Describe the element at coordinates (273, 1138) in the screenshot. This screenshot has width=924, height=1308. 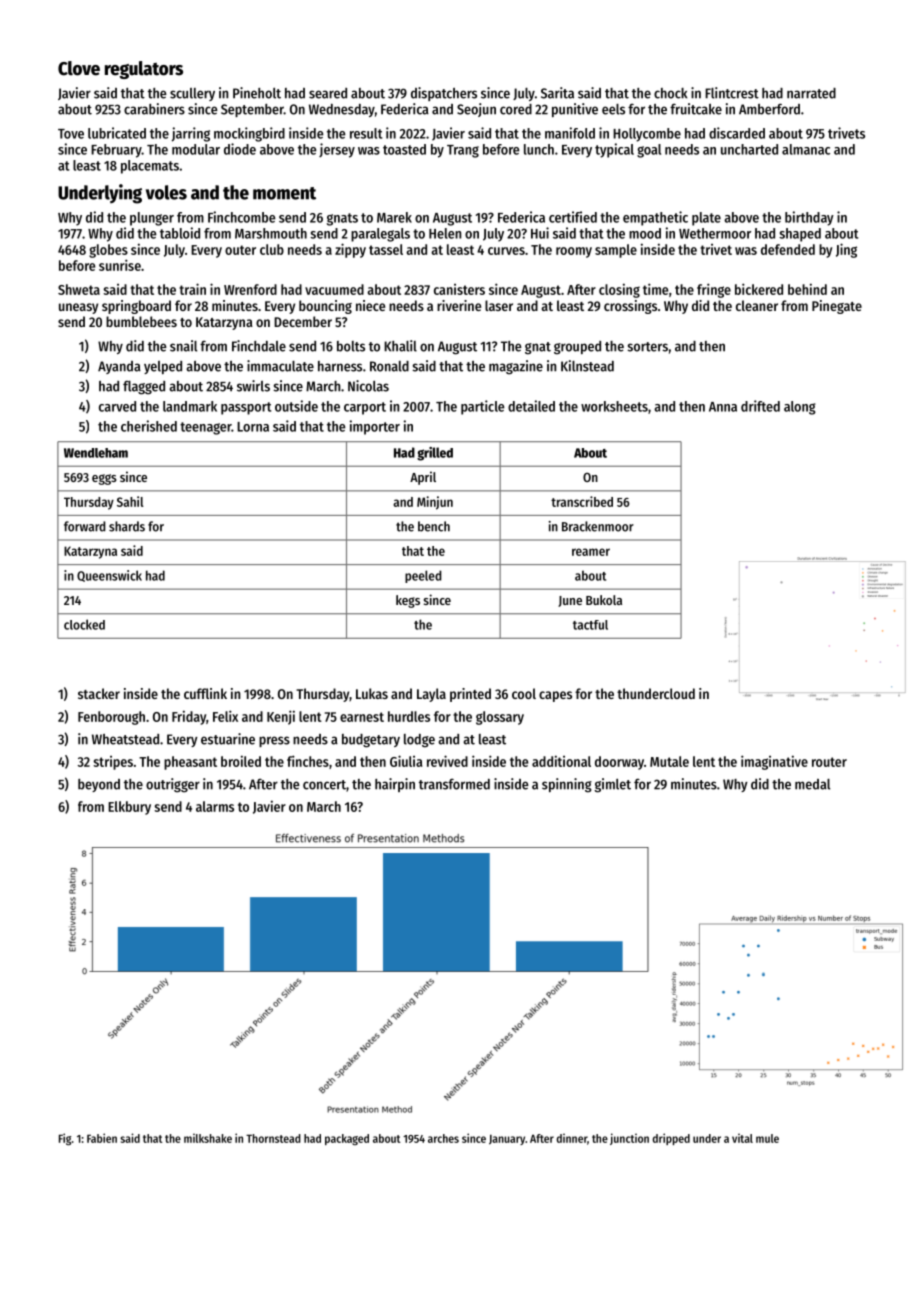
I see `Thornstead` at that location.
